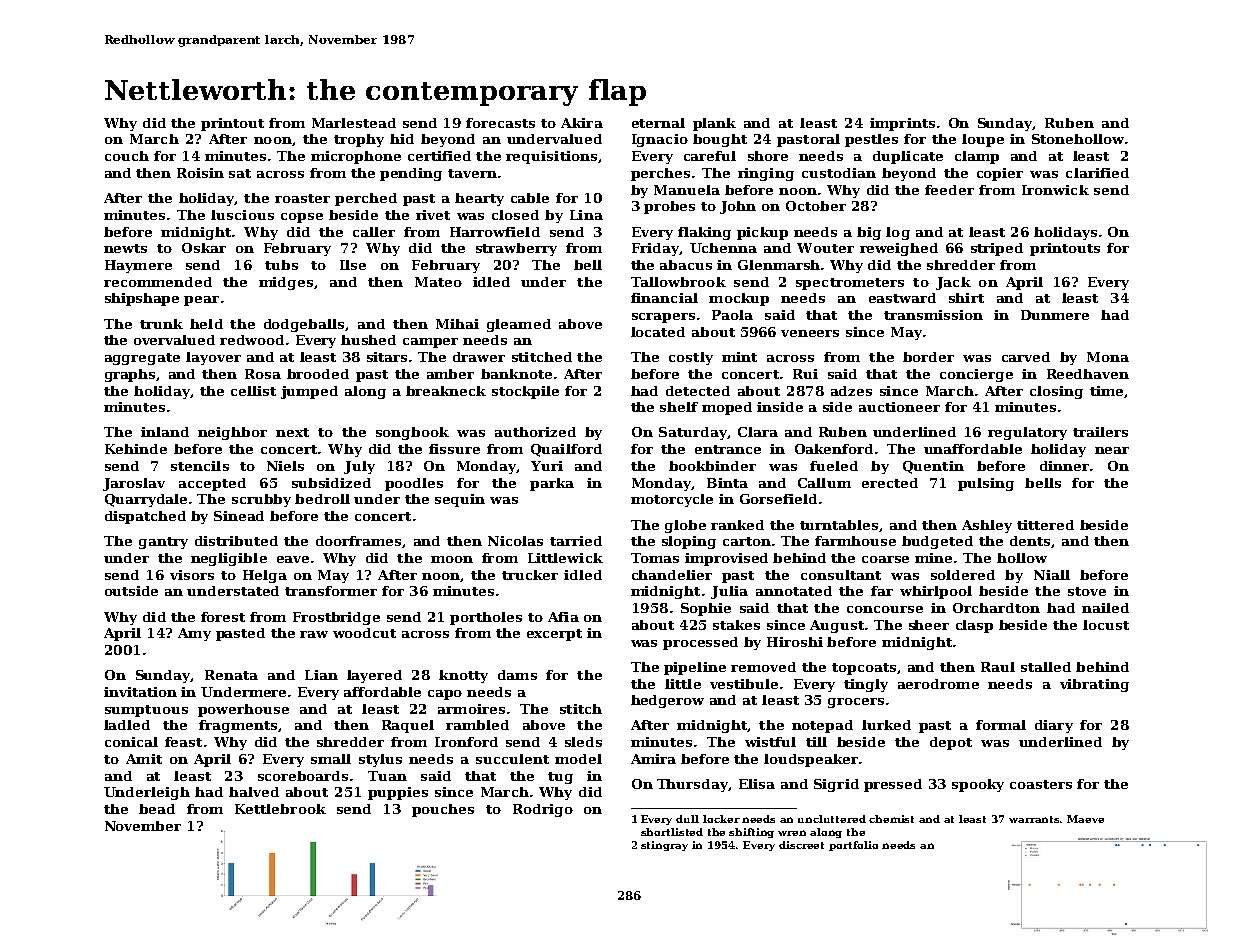 Image resolution: width=1233 pixels, height=952 pixels. Describe the element at coordinates (516, 374) in the screenshot. I see `banknote` at that location.
